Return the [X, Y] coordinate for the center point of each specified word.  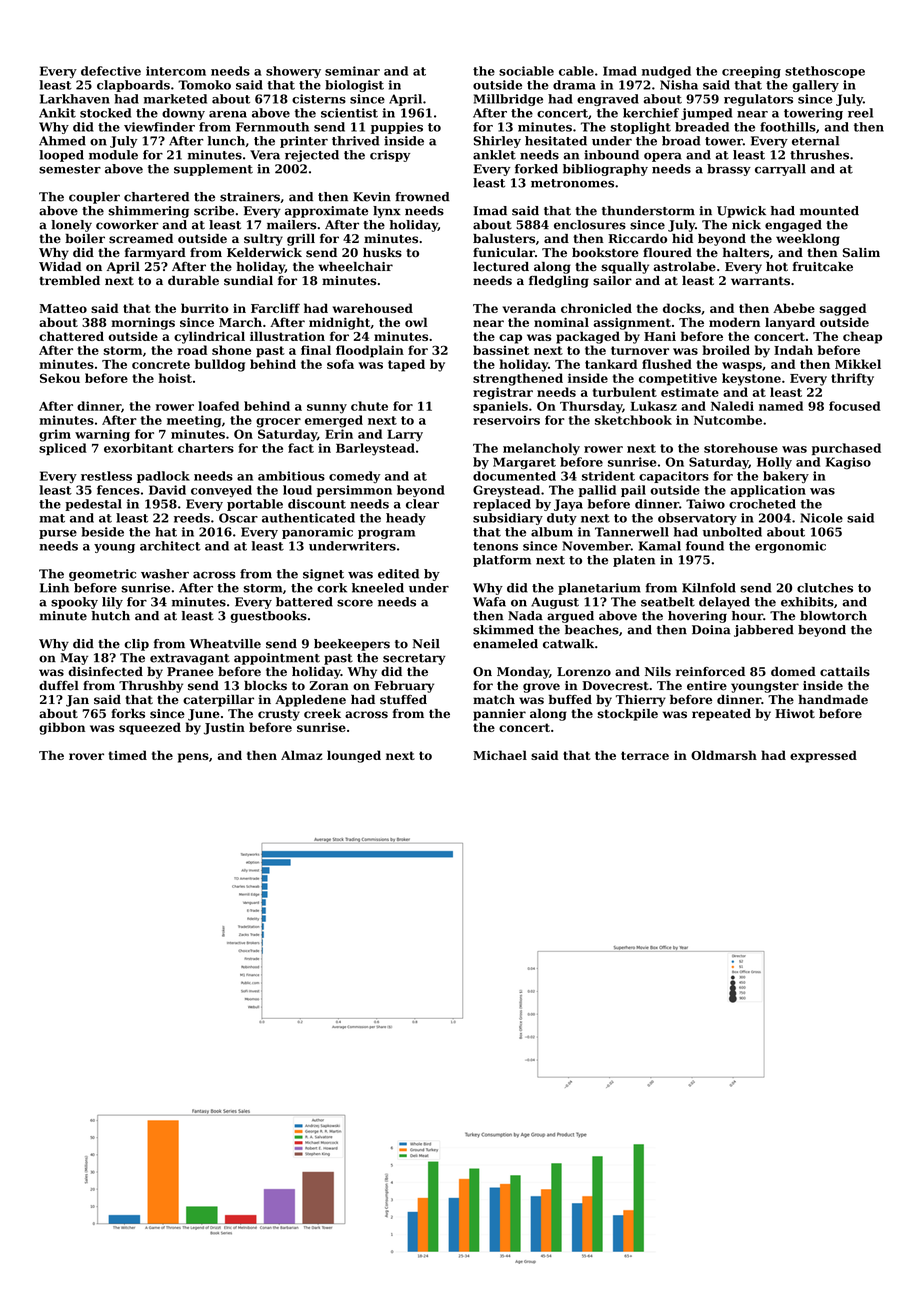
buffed [570, 700]
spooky [74, 603]
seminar [352, 71]
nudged [666, 72]
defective [111, 71]
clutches [825, 588]
